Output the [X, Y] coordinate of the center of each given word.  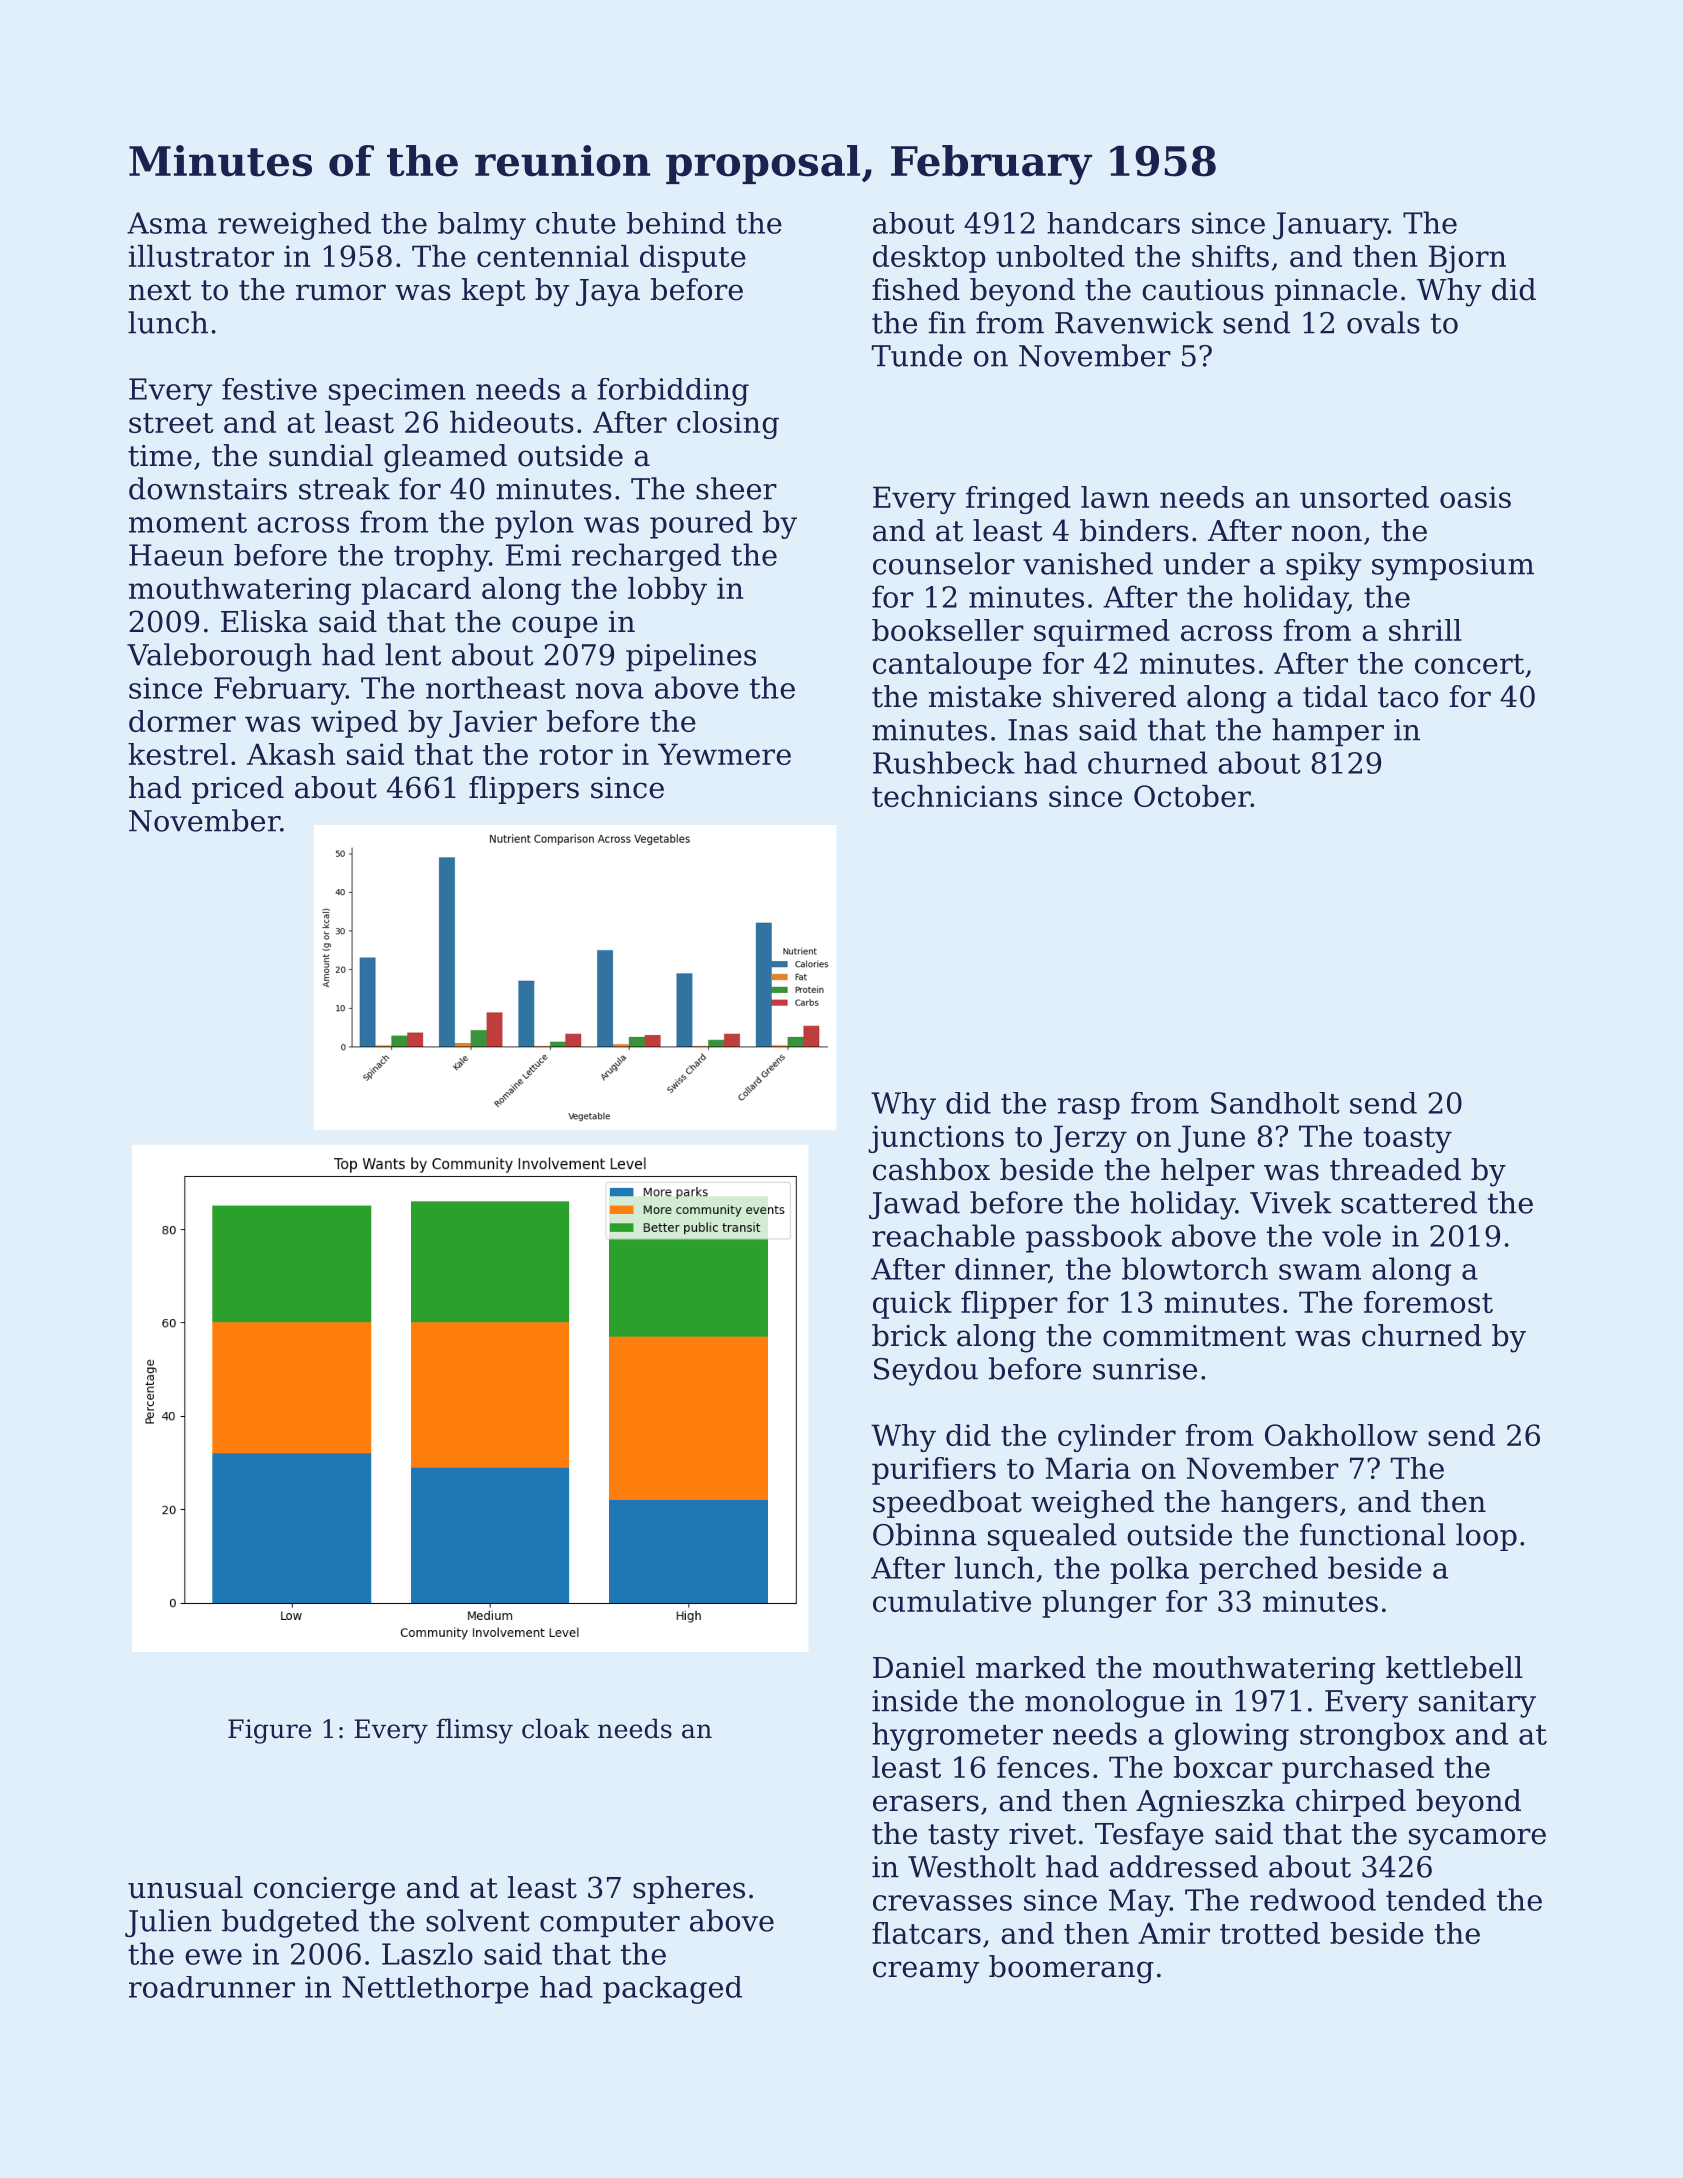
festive [269, 389]
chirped [1351, 1803]
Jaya [608, 293]
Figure [269, 1731]
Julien [168, 1923]
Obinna [925, 1534]
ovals [1383, 322]
